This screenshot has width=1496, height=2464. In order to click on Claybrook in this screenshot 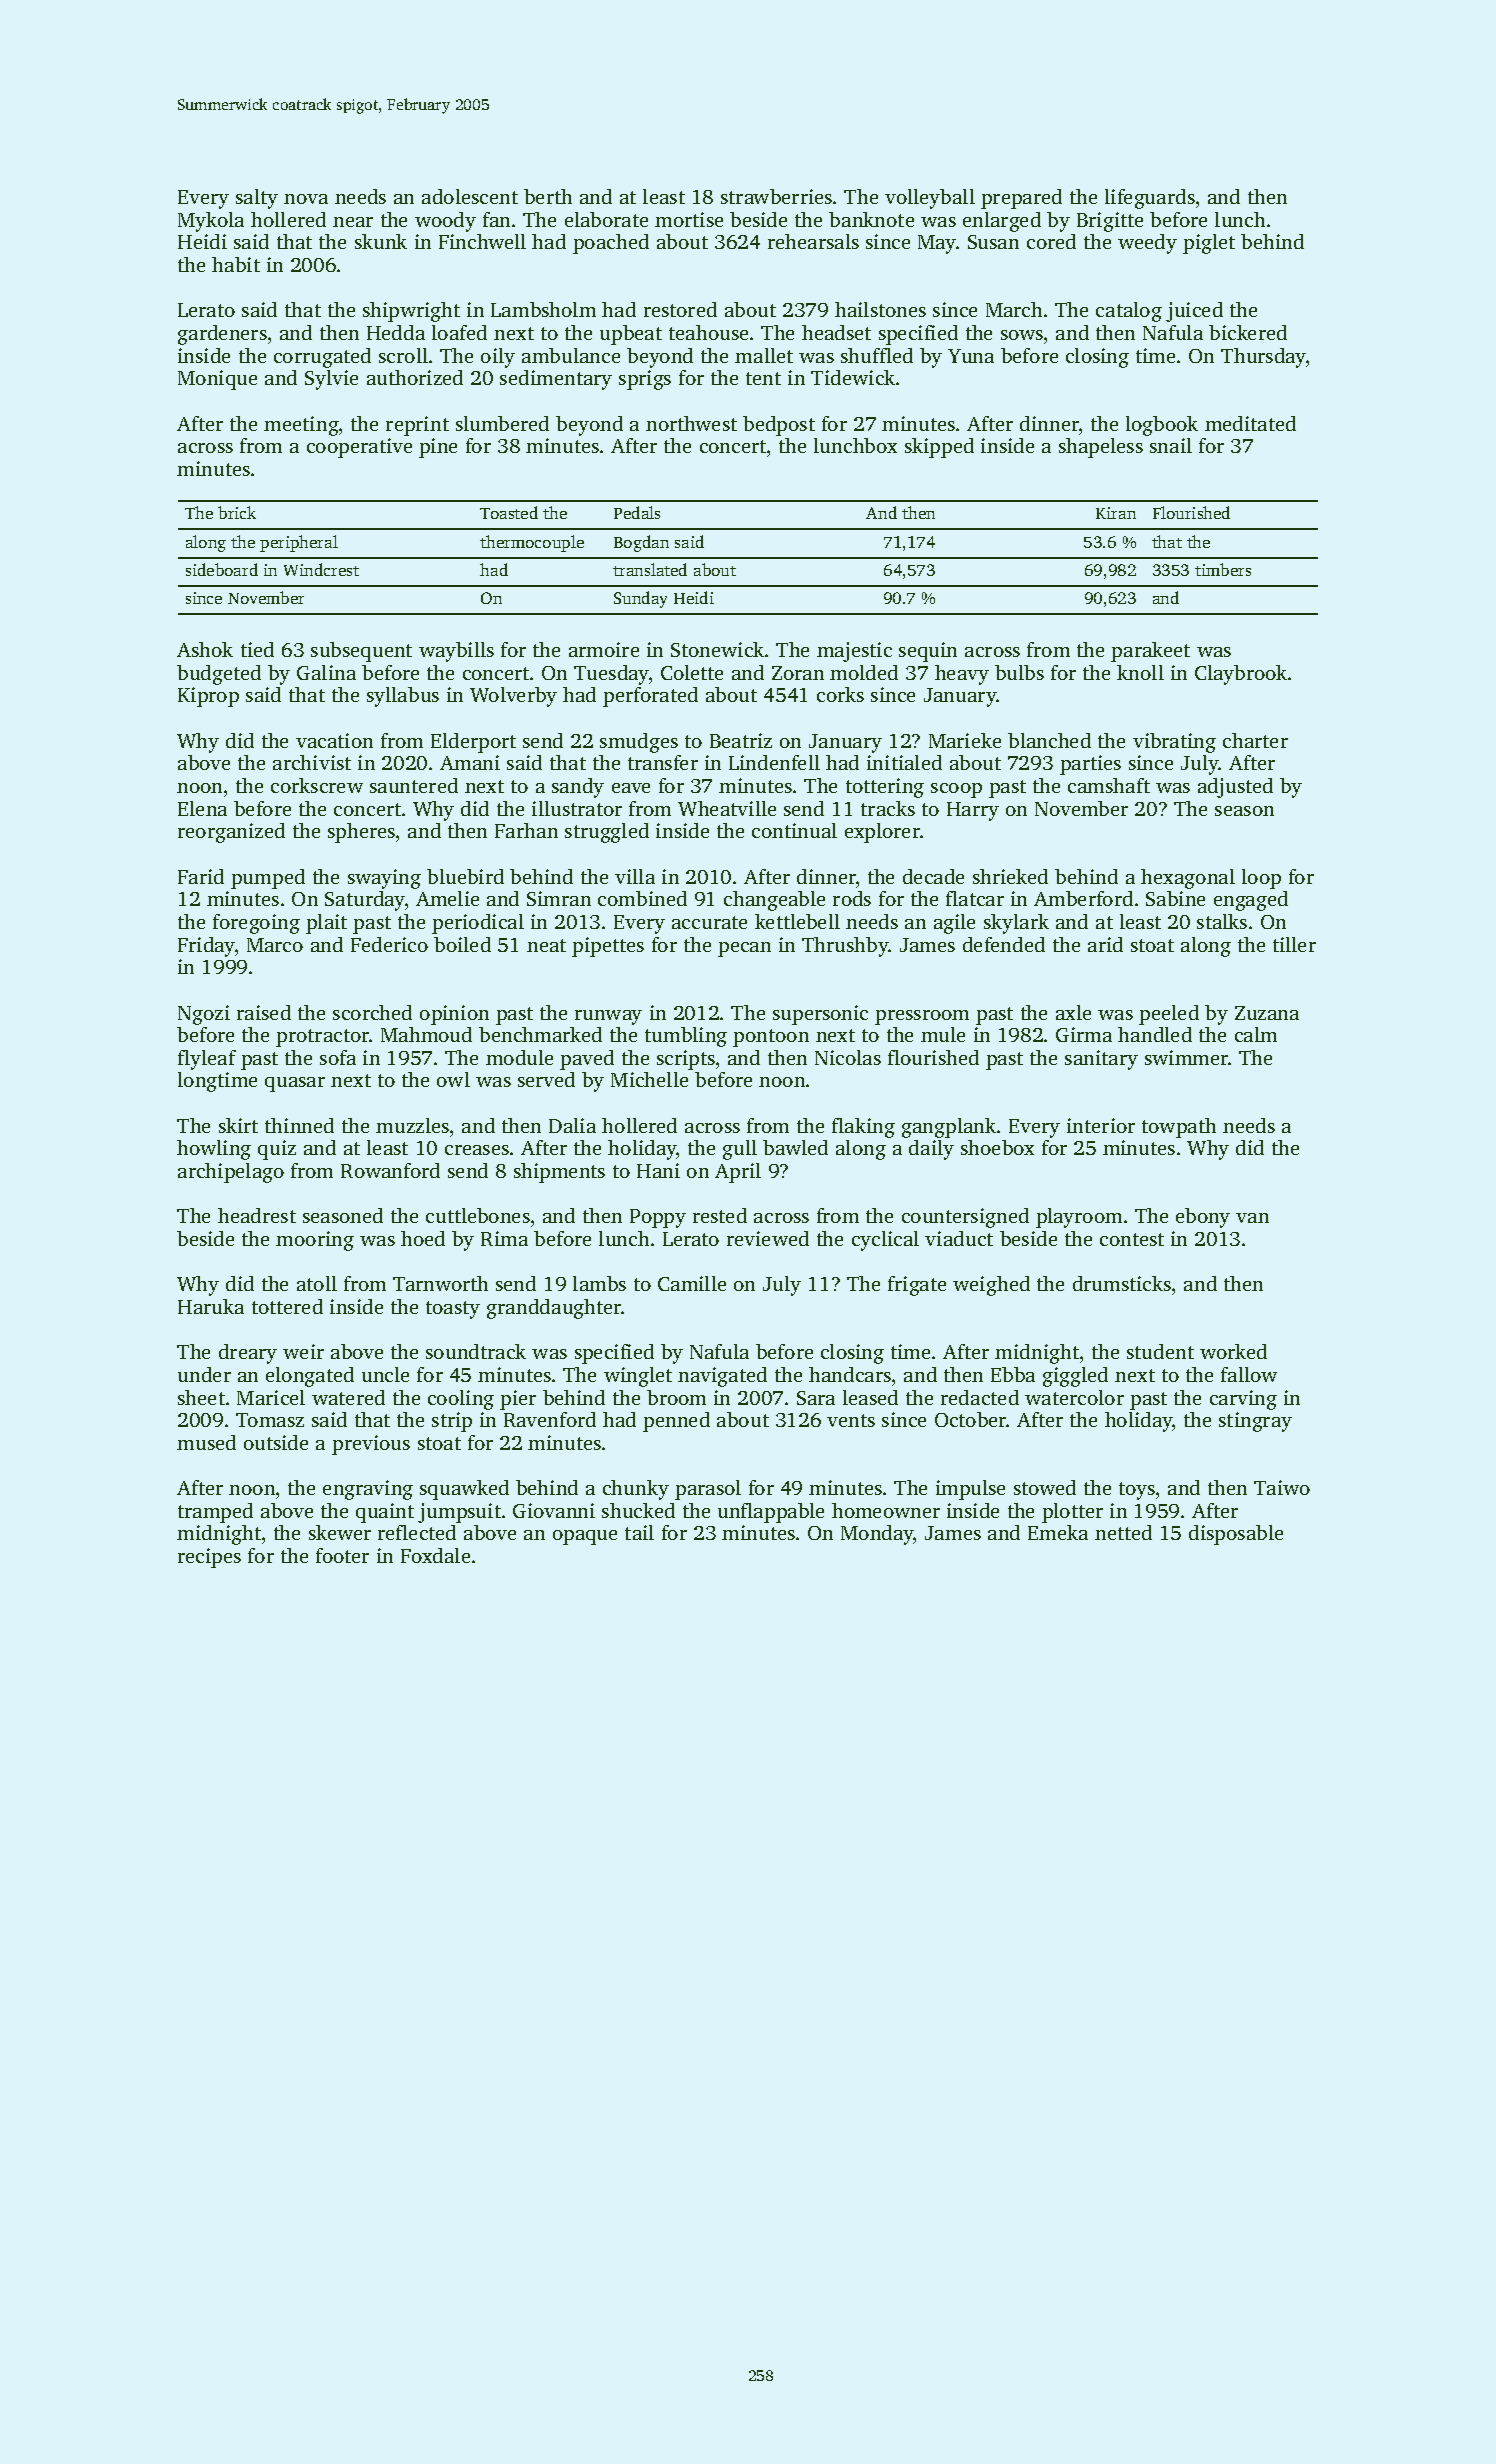, I will do `click(1241, 675)`.
